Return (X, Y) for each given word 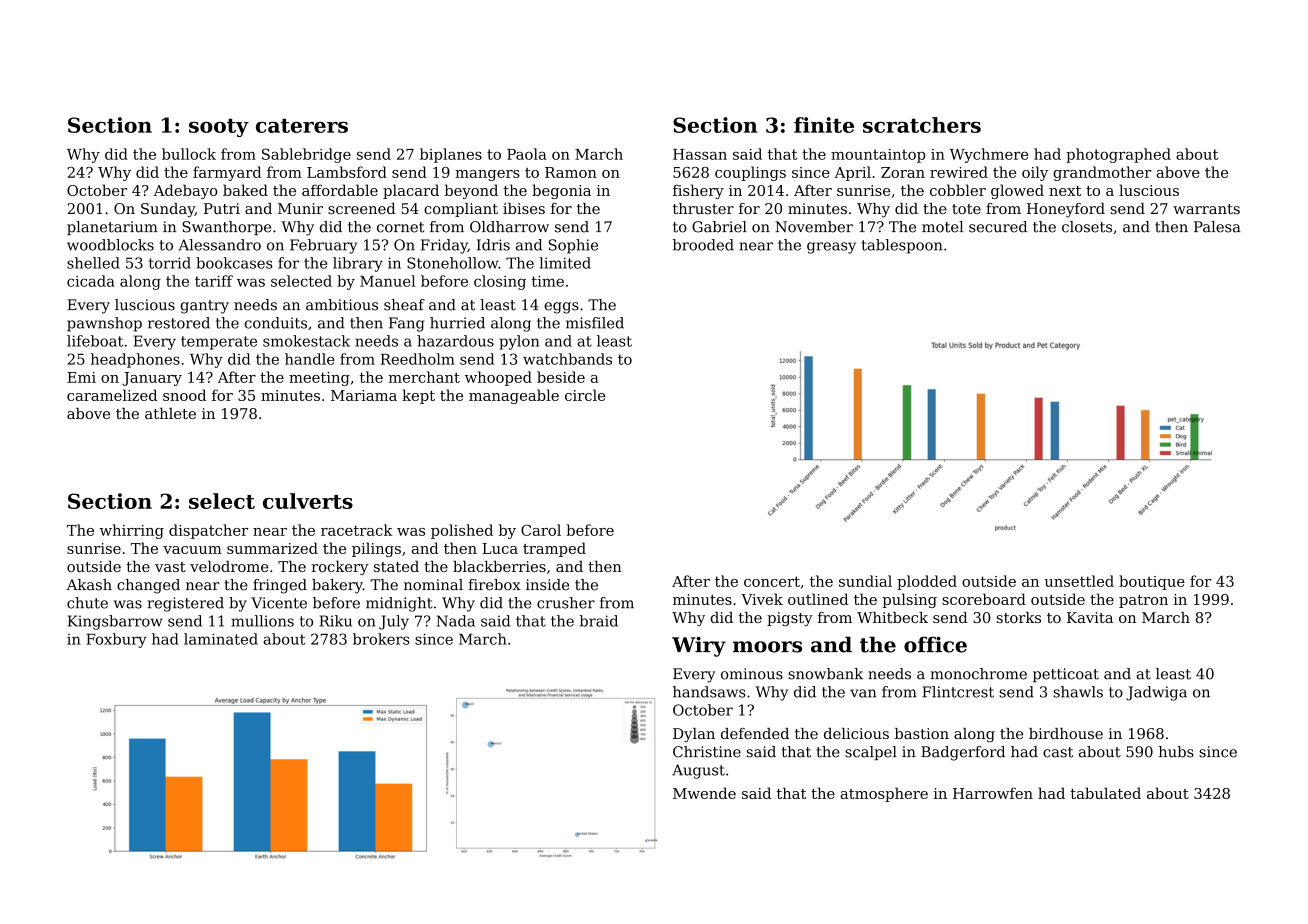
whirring (132, 531)
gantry (204, 307)
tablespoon (902, 246)
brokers (381, 639)
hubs (1176, 752)
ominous (752, 674)
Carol (541, 530)
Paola (527, 154)
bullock (189, 154)
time (548, 281)
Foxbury (116, 640)
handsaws (709, 692)
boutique (1152, 582)
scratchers (922, 125)
